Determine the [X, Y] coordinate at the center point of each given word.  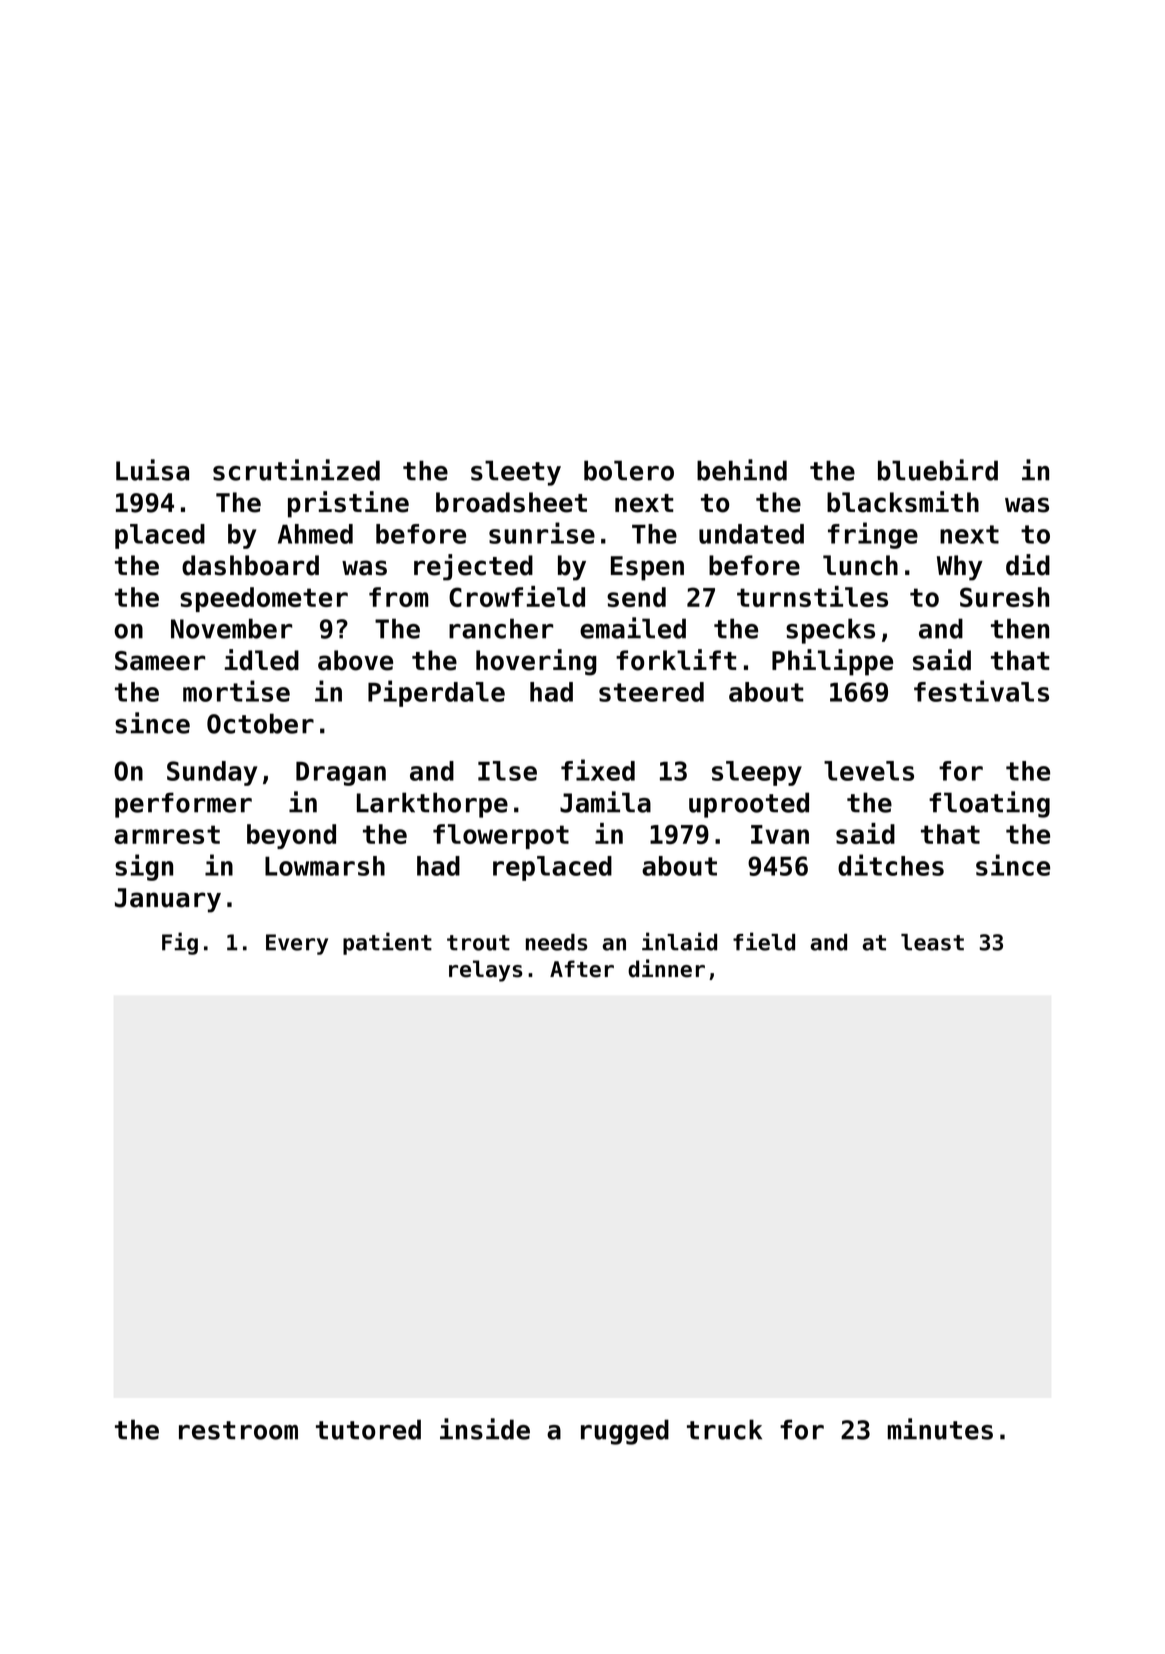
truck [724, 1429]
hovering [536, 662]
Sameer [160, 661]
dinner [666, 968]
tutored [368, 1429]
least [932, 942]
